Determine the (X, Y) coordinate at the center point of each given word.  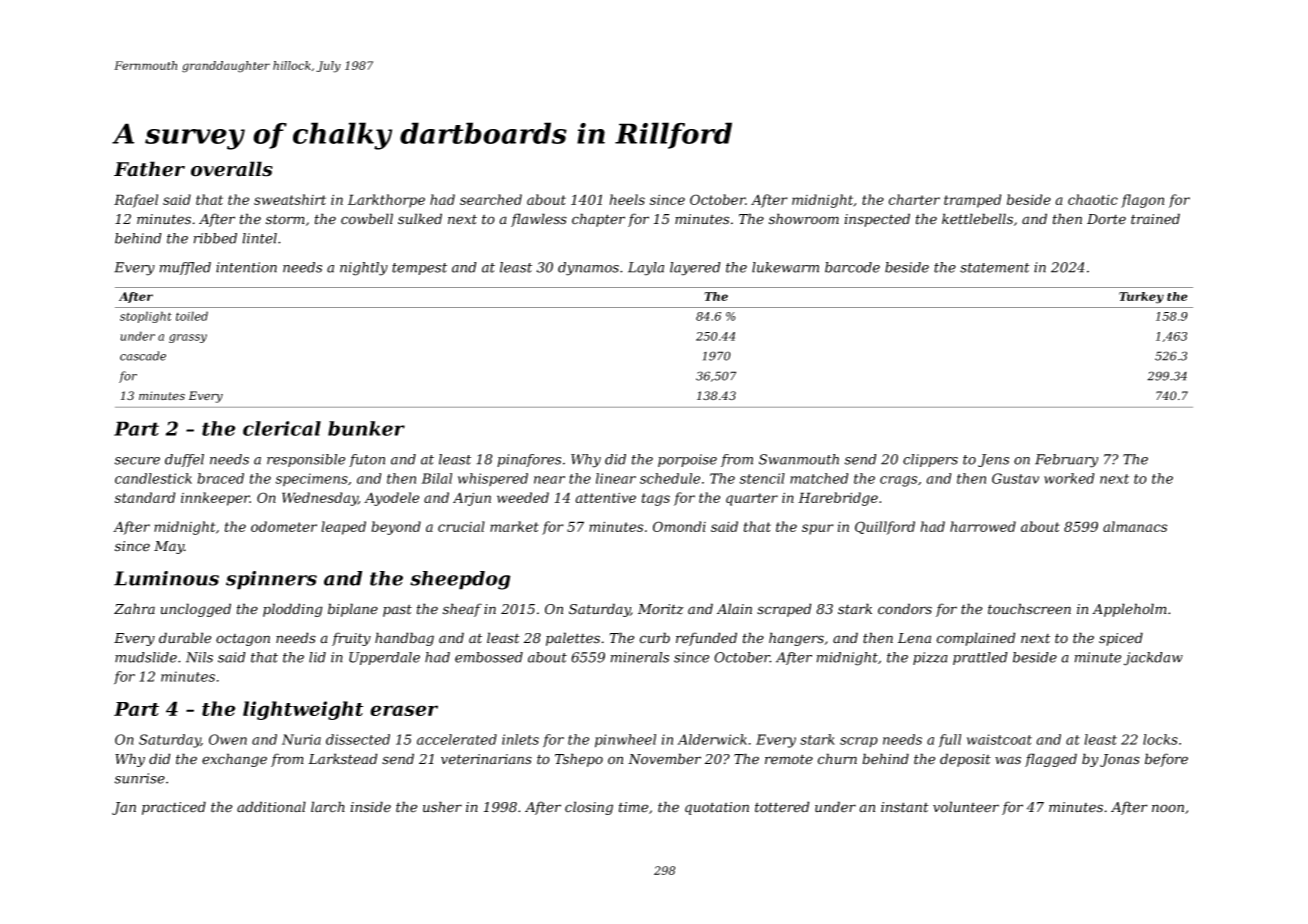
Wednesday (320, 499)
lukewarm (785, 267)
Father (149, 169)
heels (627, 199)
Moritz (661, 609)
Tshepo (579, 760)
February (1066, 461)
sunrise (139, 778)
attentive (605, 497)
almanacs (1135, 526)
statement (995, 268)
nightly (364, 269)
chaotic (1093, 199)
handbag (404, 639)
